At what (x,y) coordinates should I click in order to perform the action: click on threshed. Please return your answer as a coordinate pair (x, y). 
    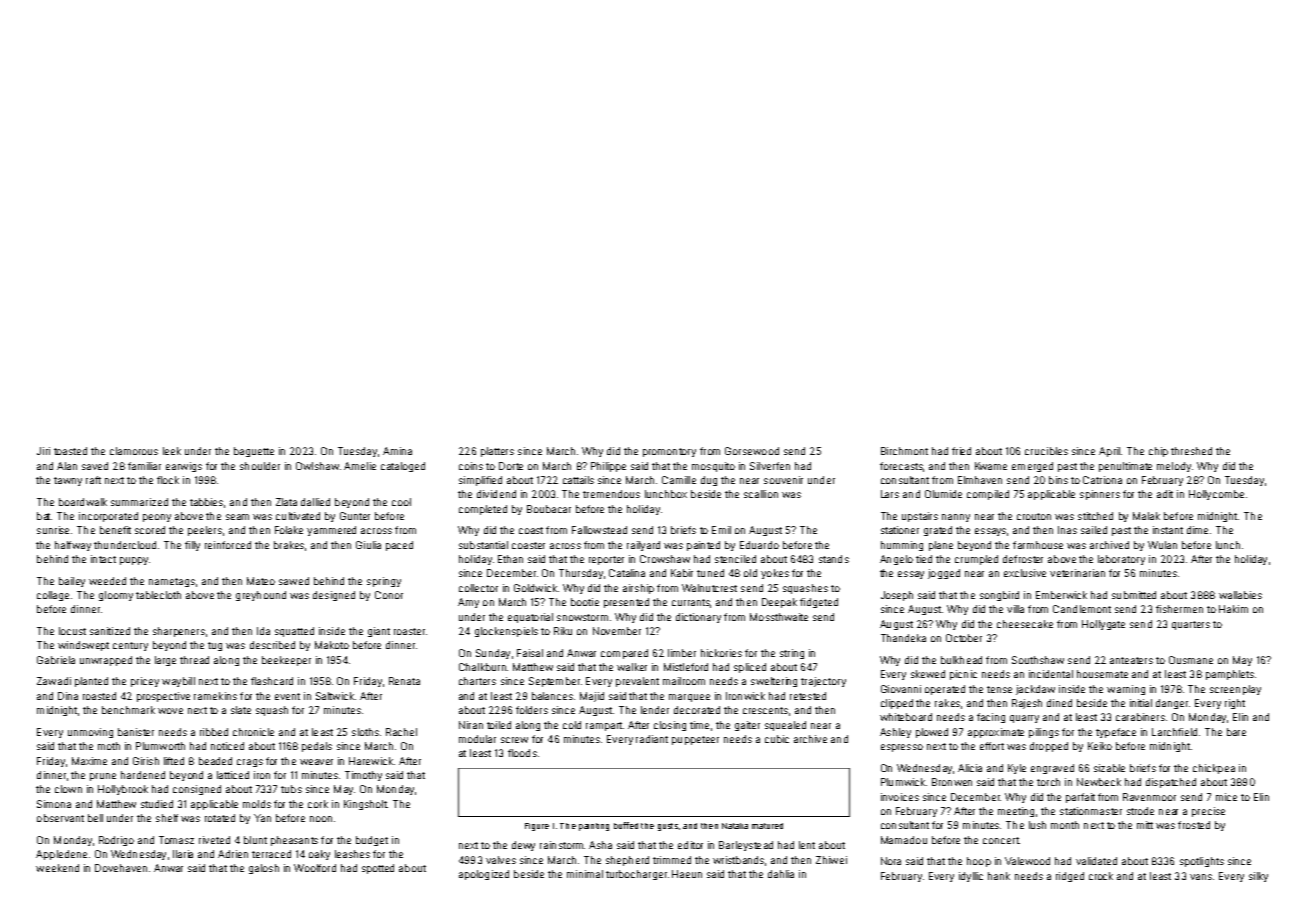
    Looking at the image, I should click on (1191, 451).
